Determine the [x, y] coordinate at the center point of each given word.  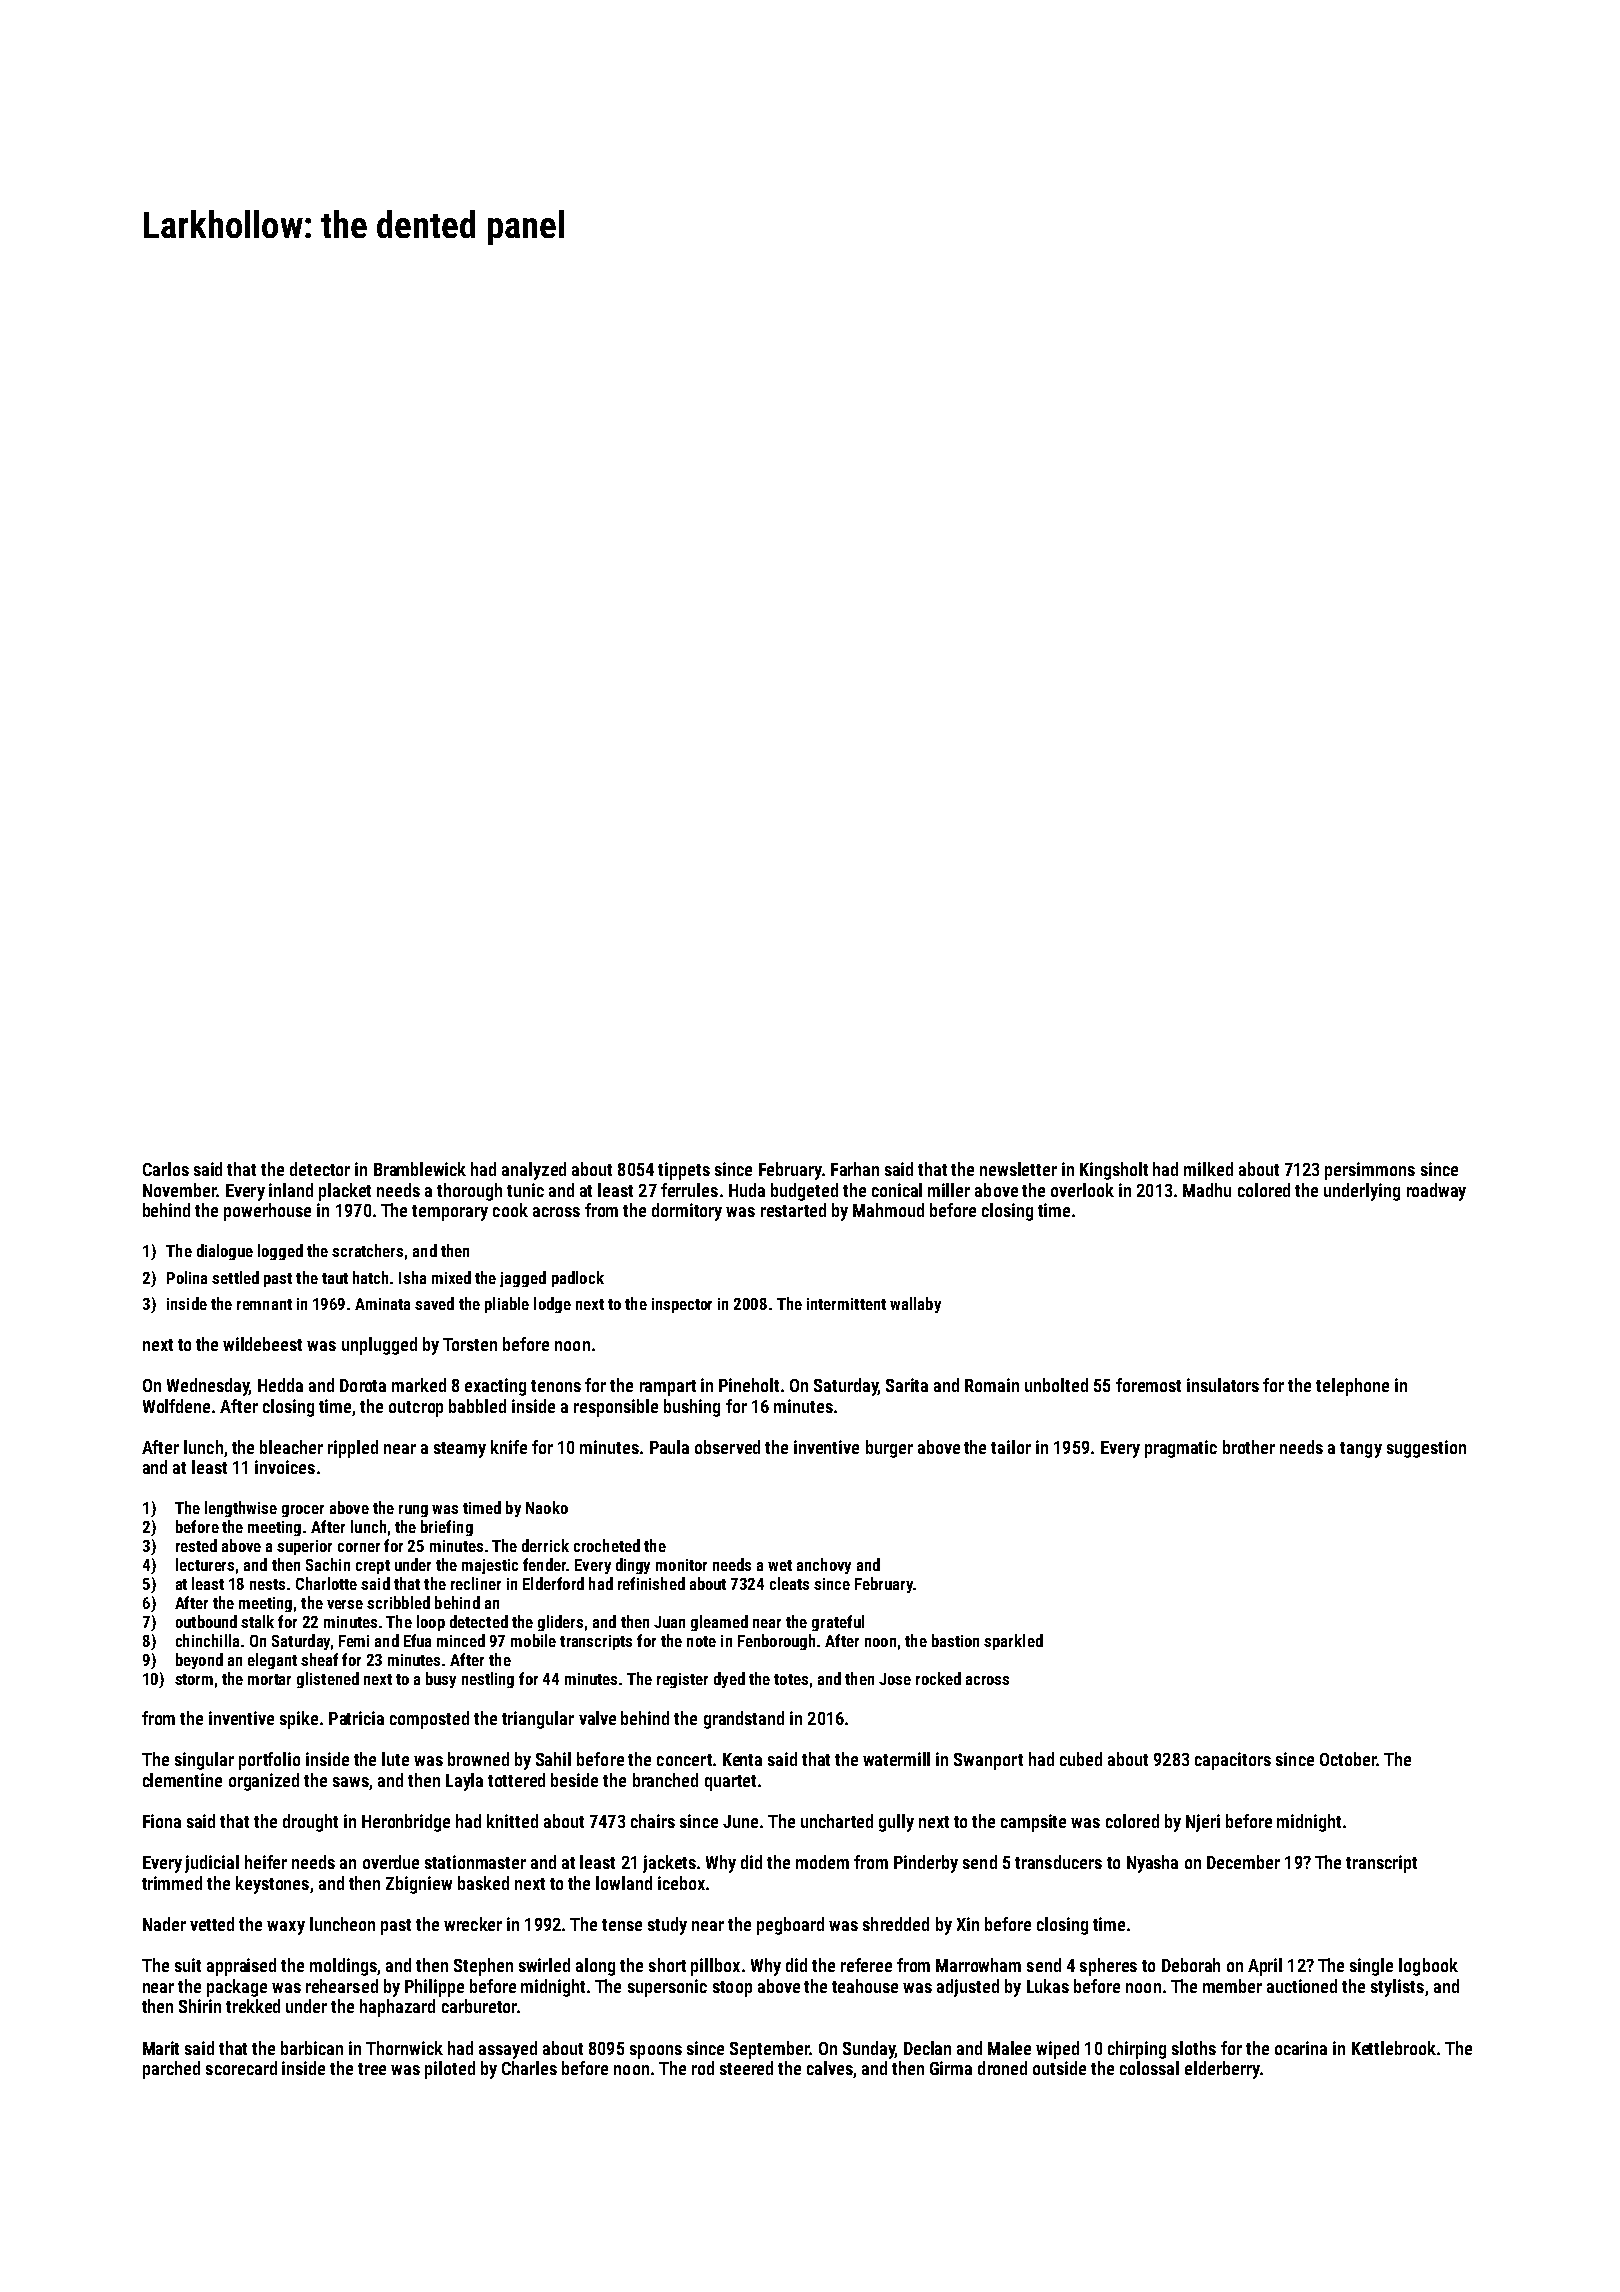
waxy [286, 1928]
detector [320, 1169]
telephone [1352, 1387]
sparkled [1013, 1642]
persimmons [1370, 1171]
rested [196, 1545]
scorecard [241, 2068]
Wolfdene [176, 1406]
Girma [951, 2068]
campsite [1033, 1823]
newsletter [1018, 1169]
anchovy [824, 1566]
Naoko [547, 1507]
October [1348, 1759]
